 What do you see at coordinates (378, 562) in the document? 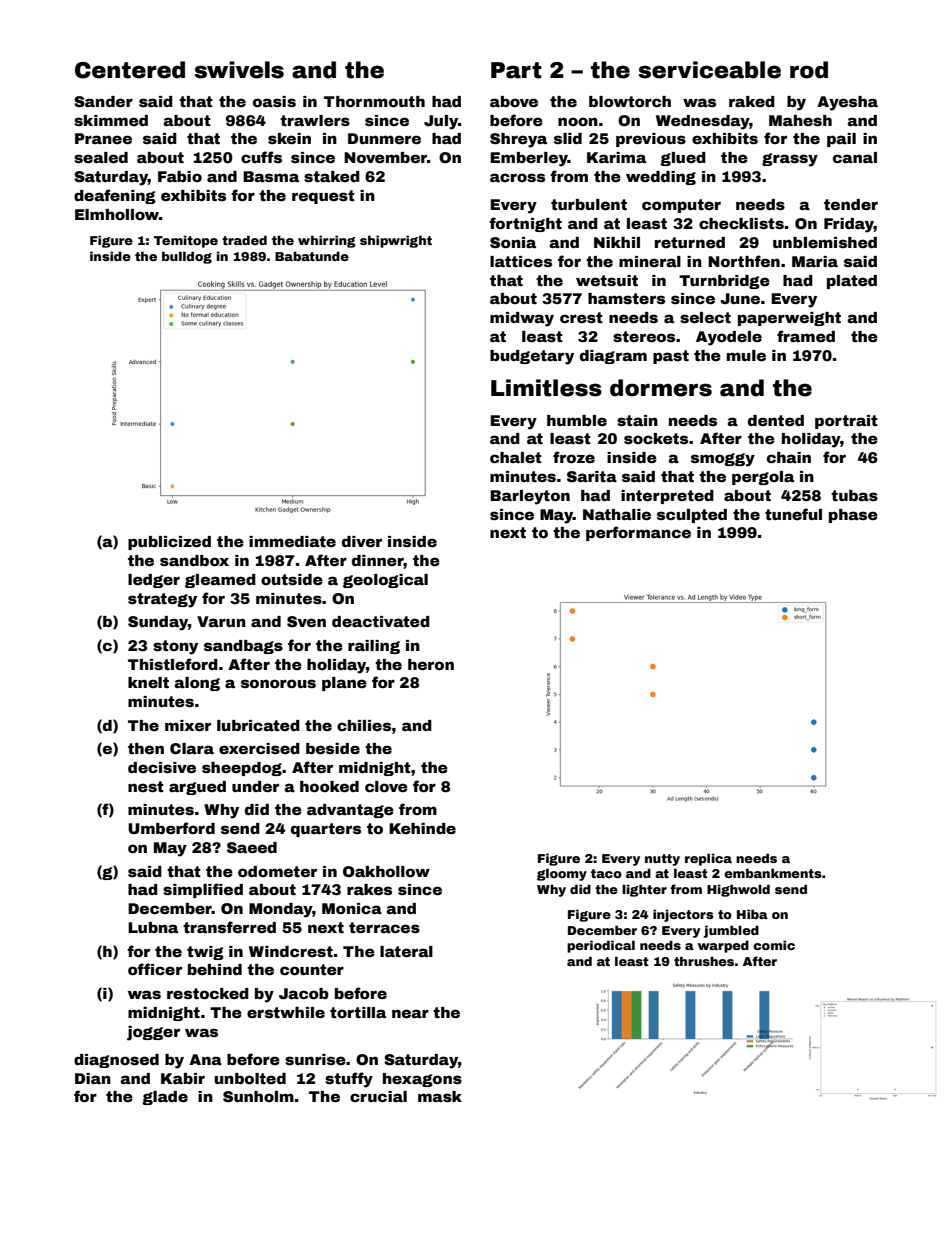
I see `dinner` at bounding box center [378, 562].
